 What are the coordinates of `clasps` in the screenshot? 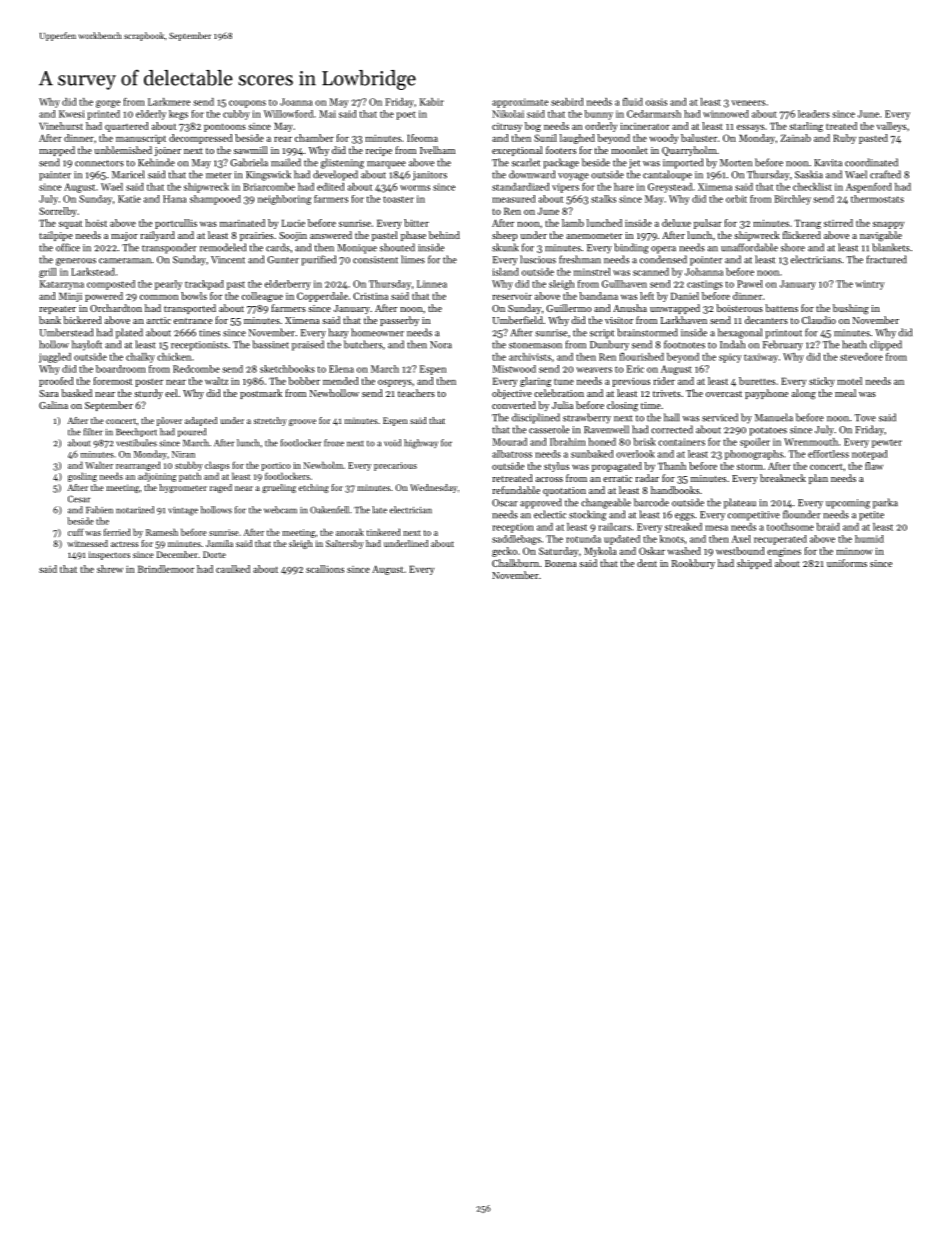 It's located at (217, 466).
